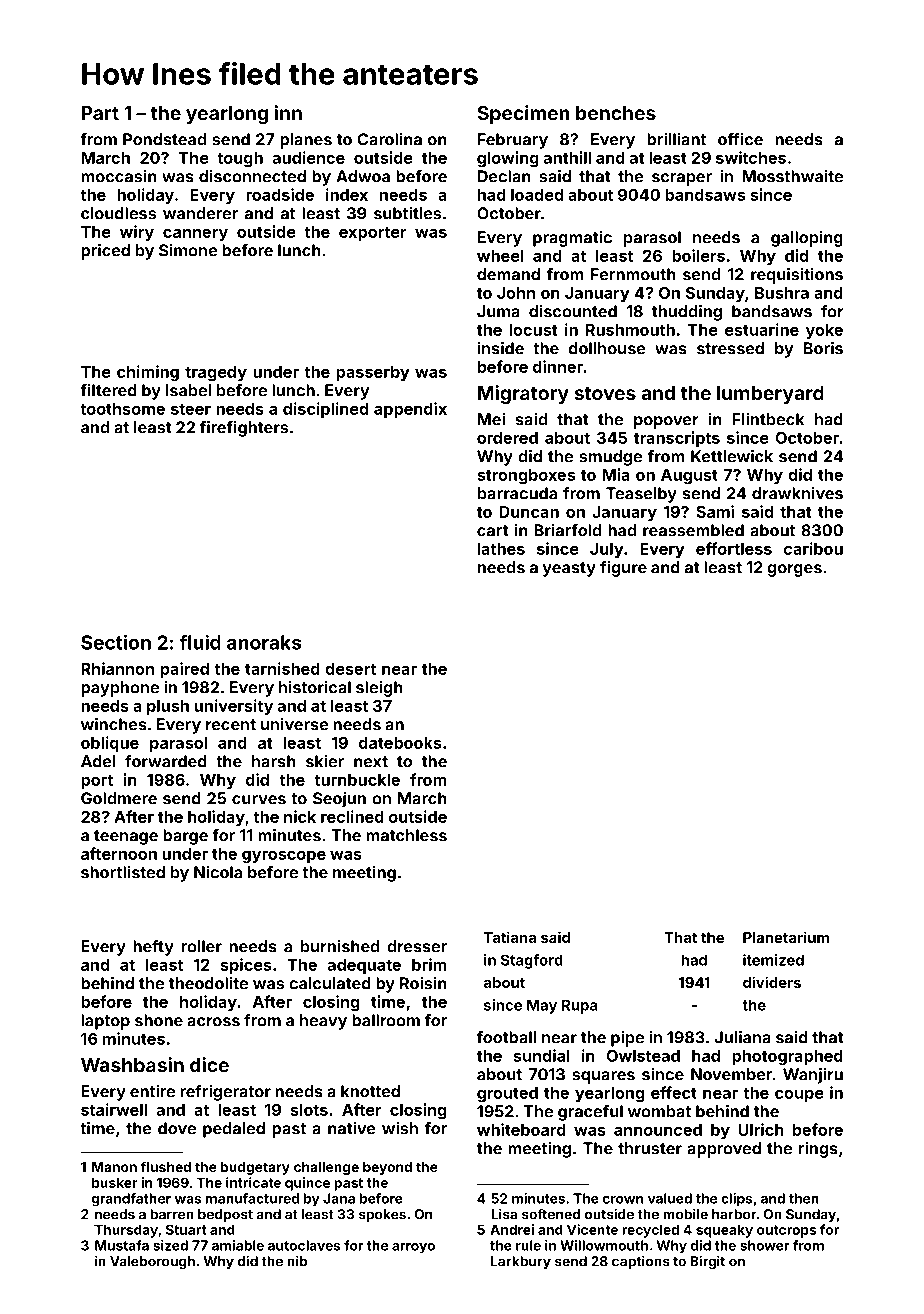  Describe the element at coordinates (218, 872) in the screenshot. I see `Nicola` at that location.
